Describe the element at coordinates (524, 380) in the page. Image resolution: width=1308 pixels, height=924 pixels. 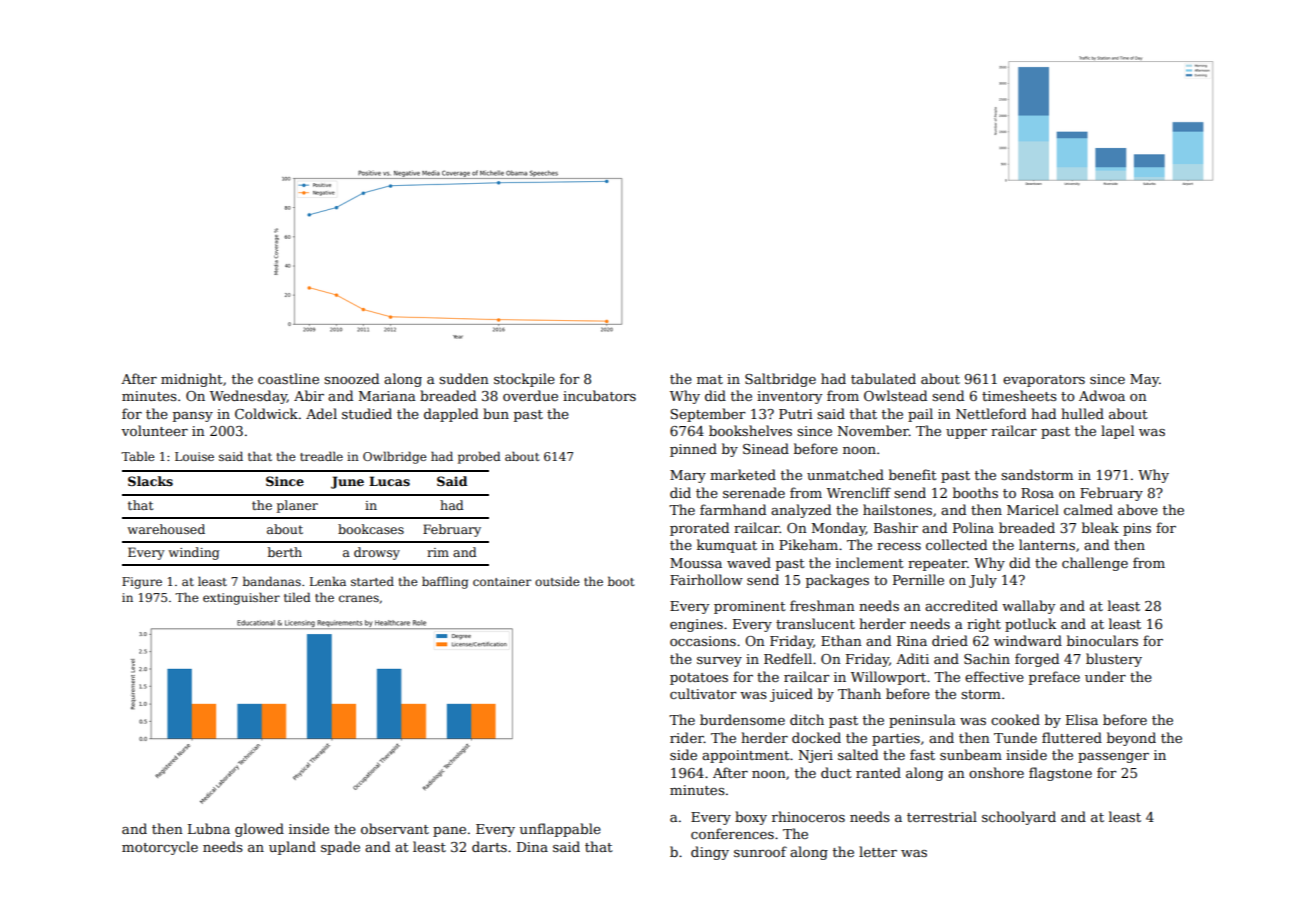
I see `stockpile` at that location.
